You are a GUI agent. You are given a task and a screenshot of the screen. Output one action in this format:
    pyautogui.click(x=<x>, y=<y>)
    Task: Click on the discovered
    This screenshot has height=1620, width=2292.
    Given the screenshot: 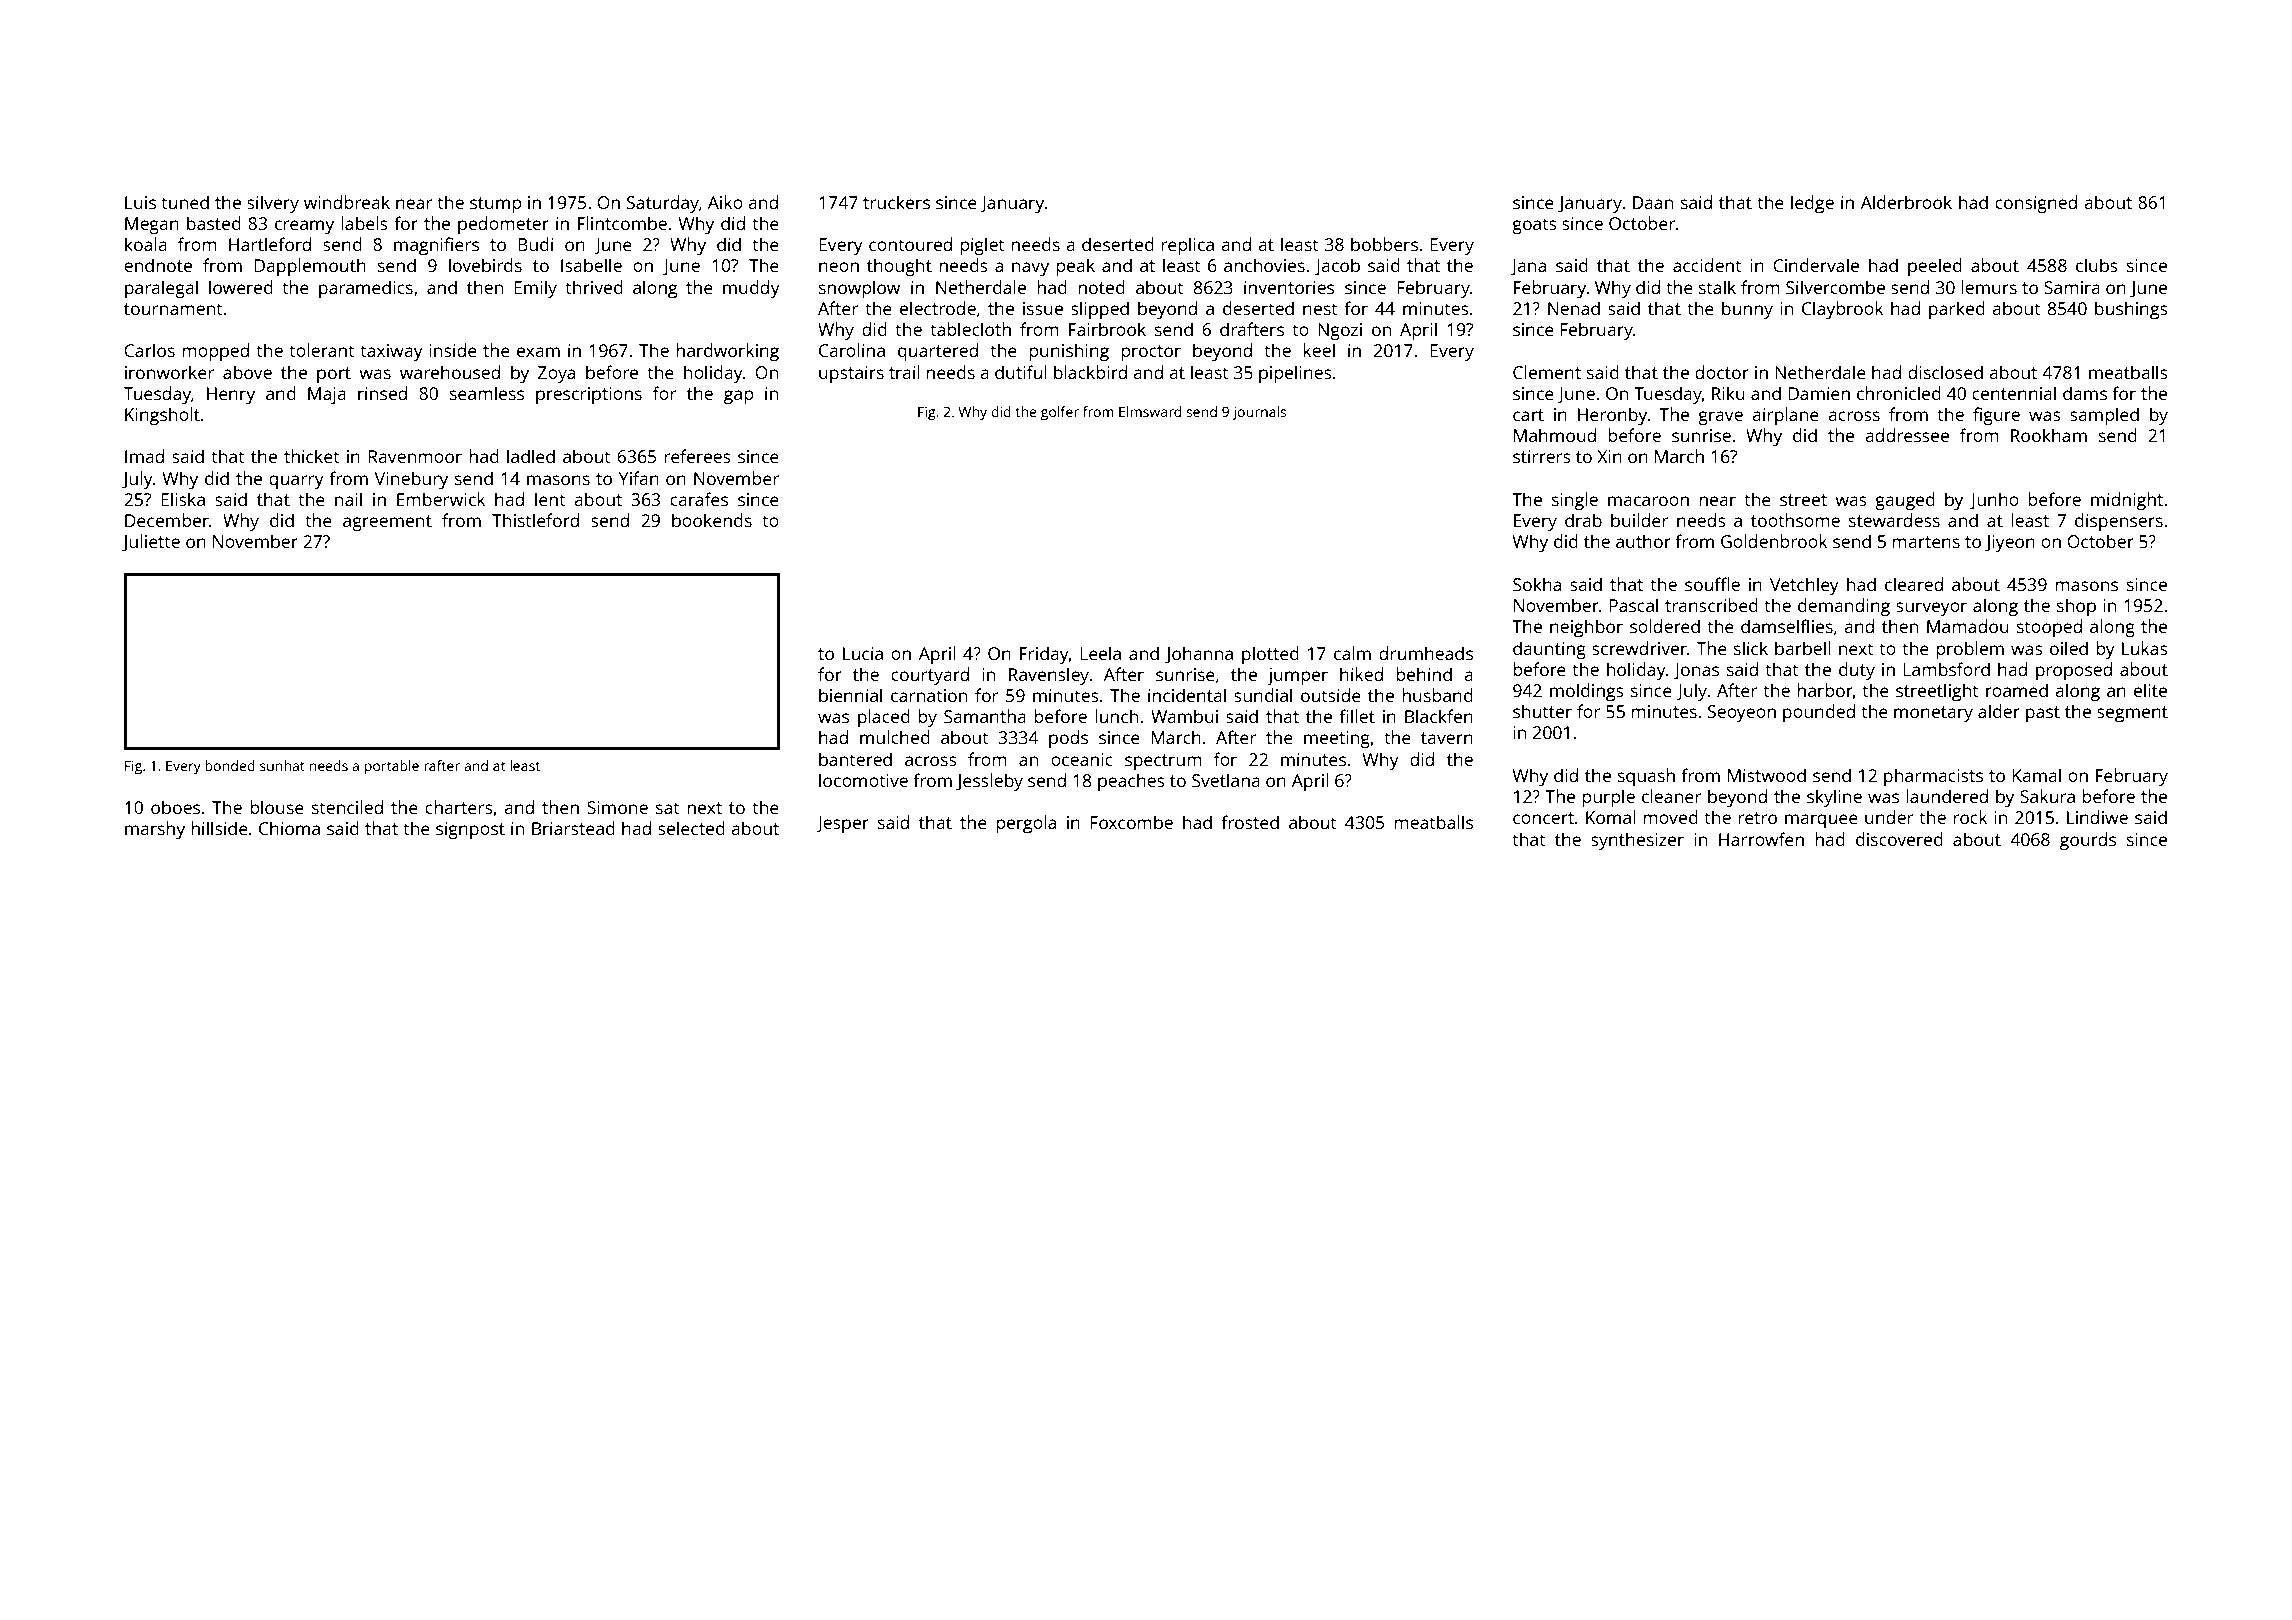 What is the action you would take?
    pyautogui.click(x=1899, y=839)
